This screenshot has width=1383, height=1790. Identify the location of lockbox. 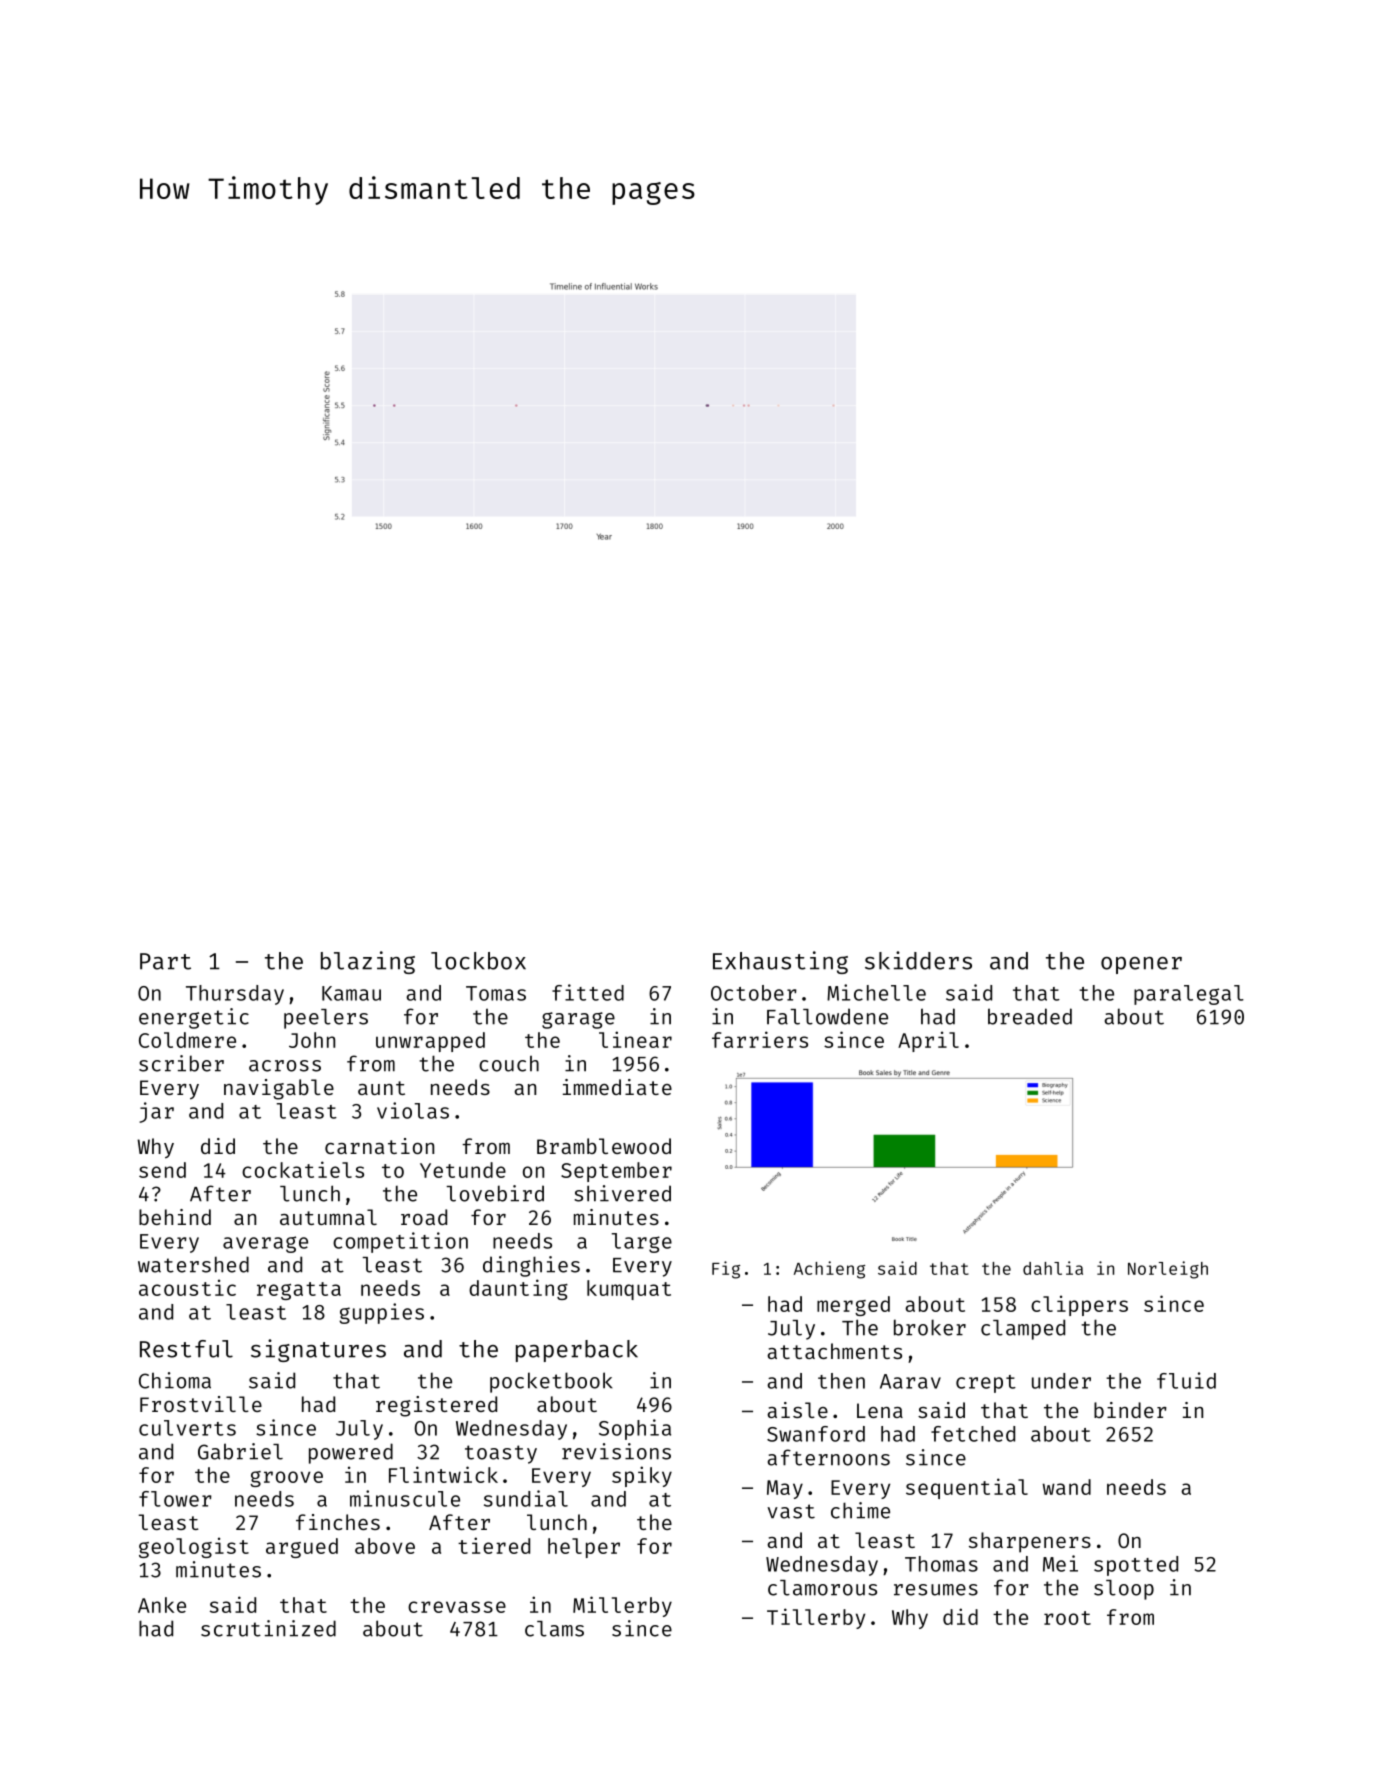
(478, 961).
